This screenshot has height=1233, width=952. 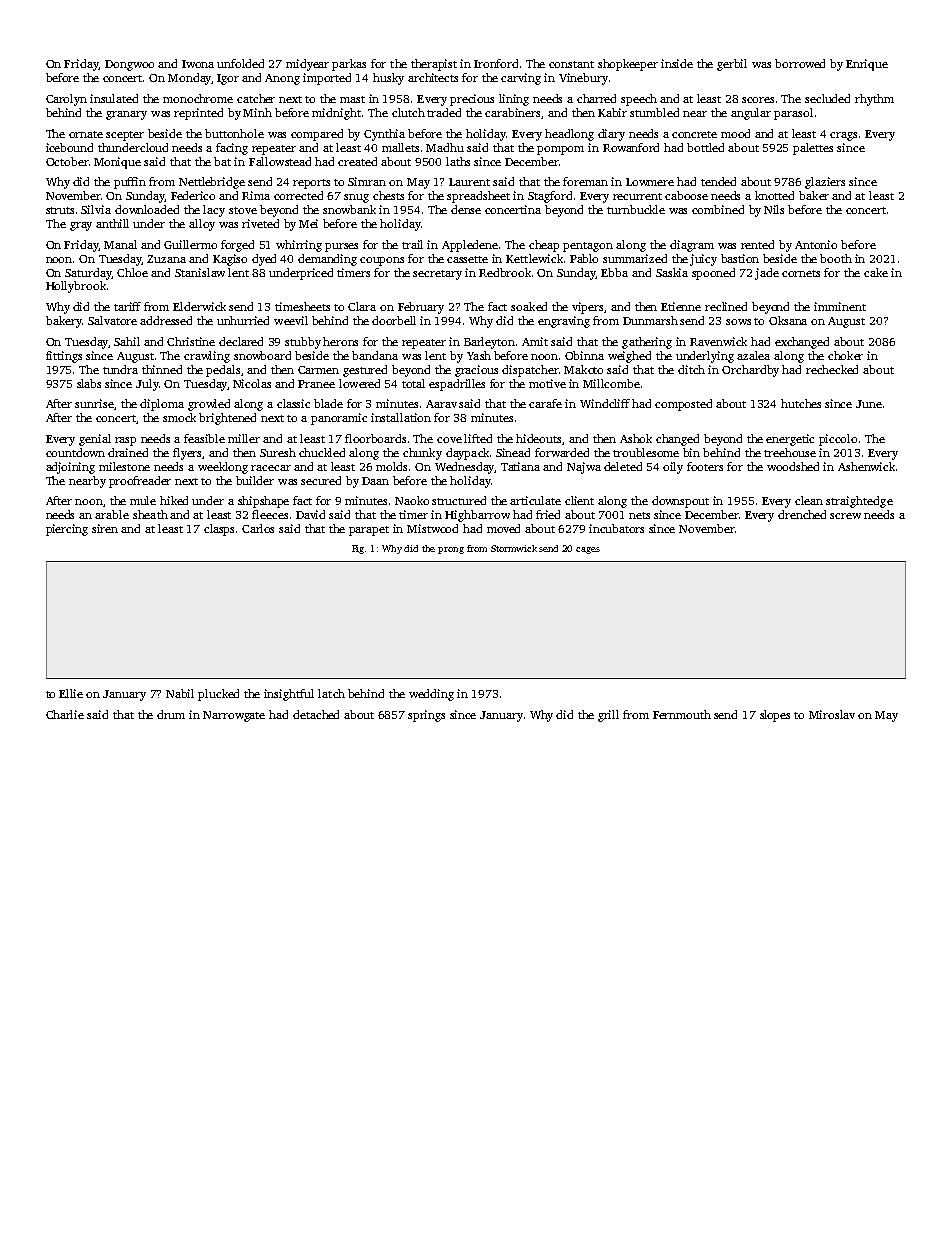 I want to click on incubators, so click(x=616, y=528).
